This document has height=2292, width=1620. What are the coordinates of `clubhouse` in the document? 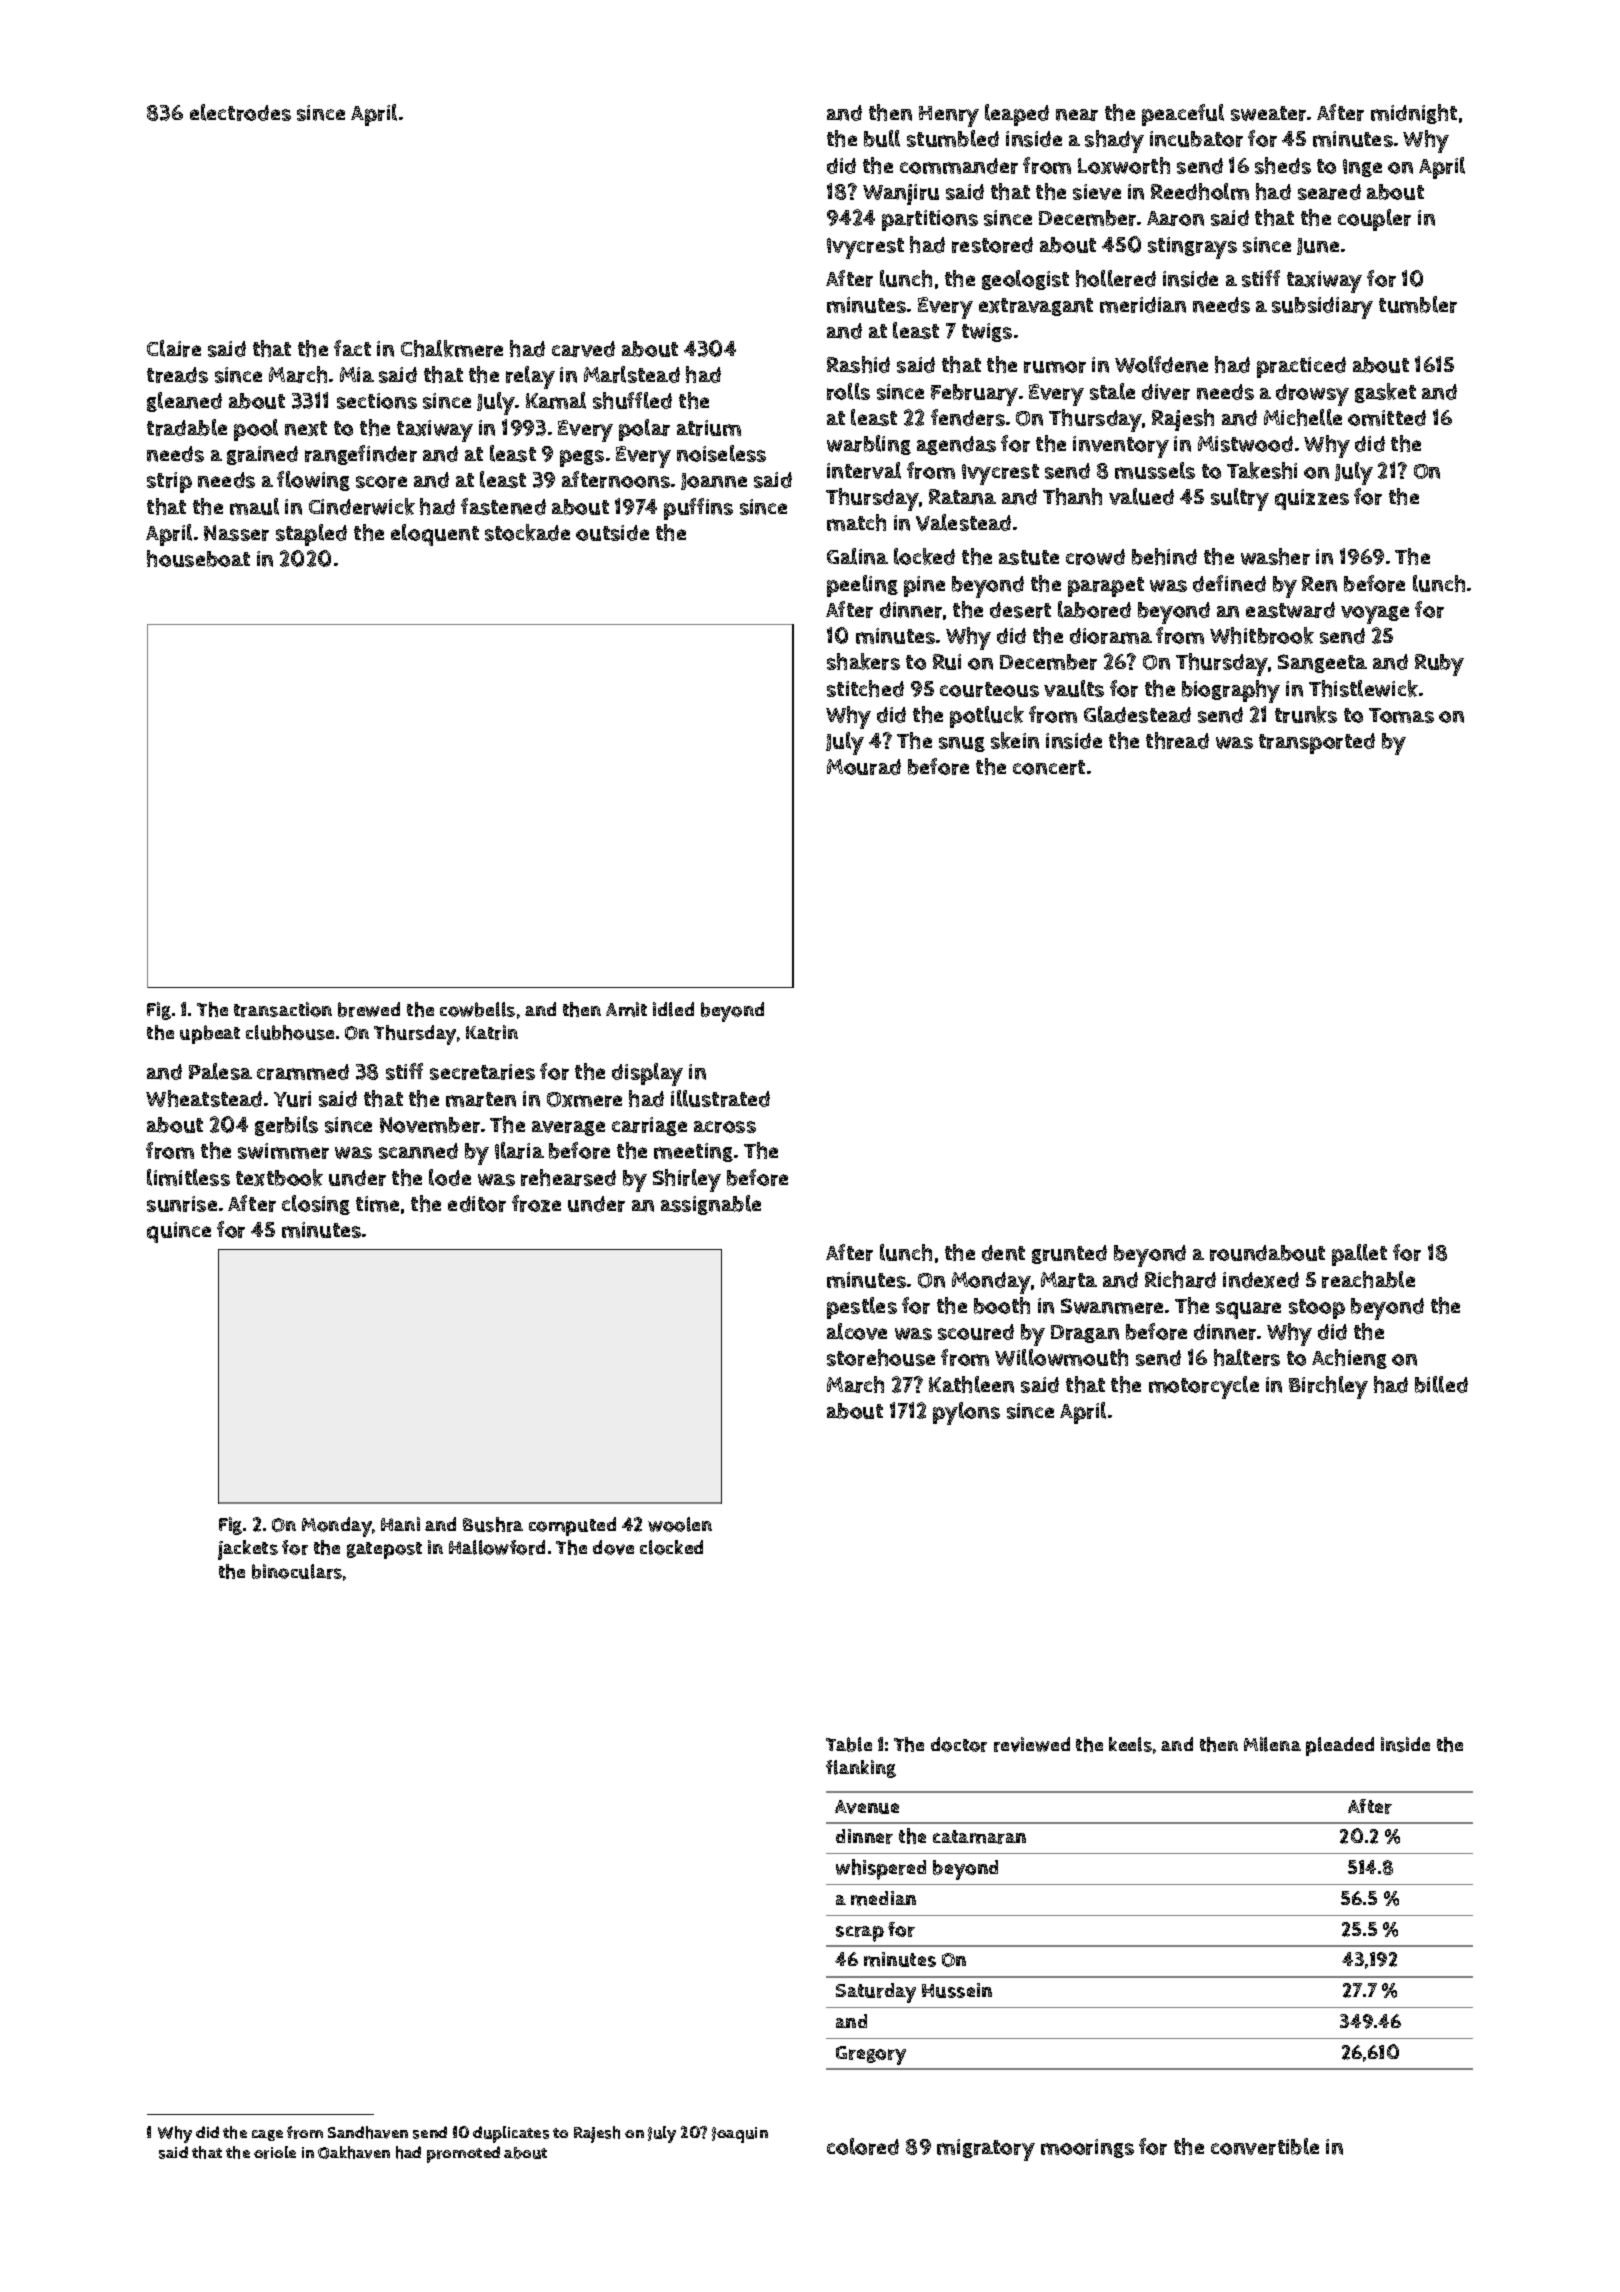 It's located at (290, 1032).
